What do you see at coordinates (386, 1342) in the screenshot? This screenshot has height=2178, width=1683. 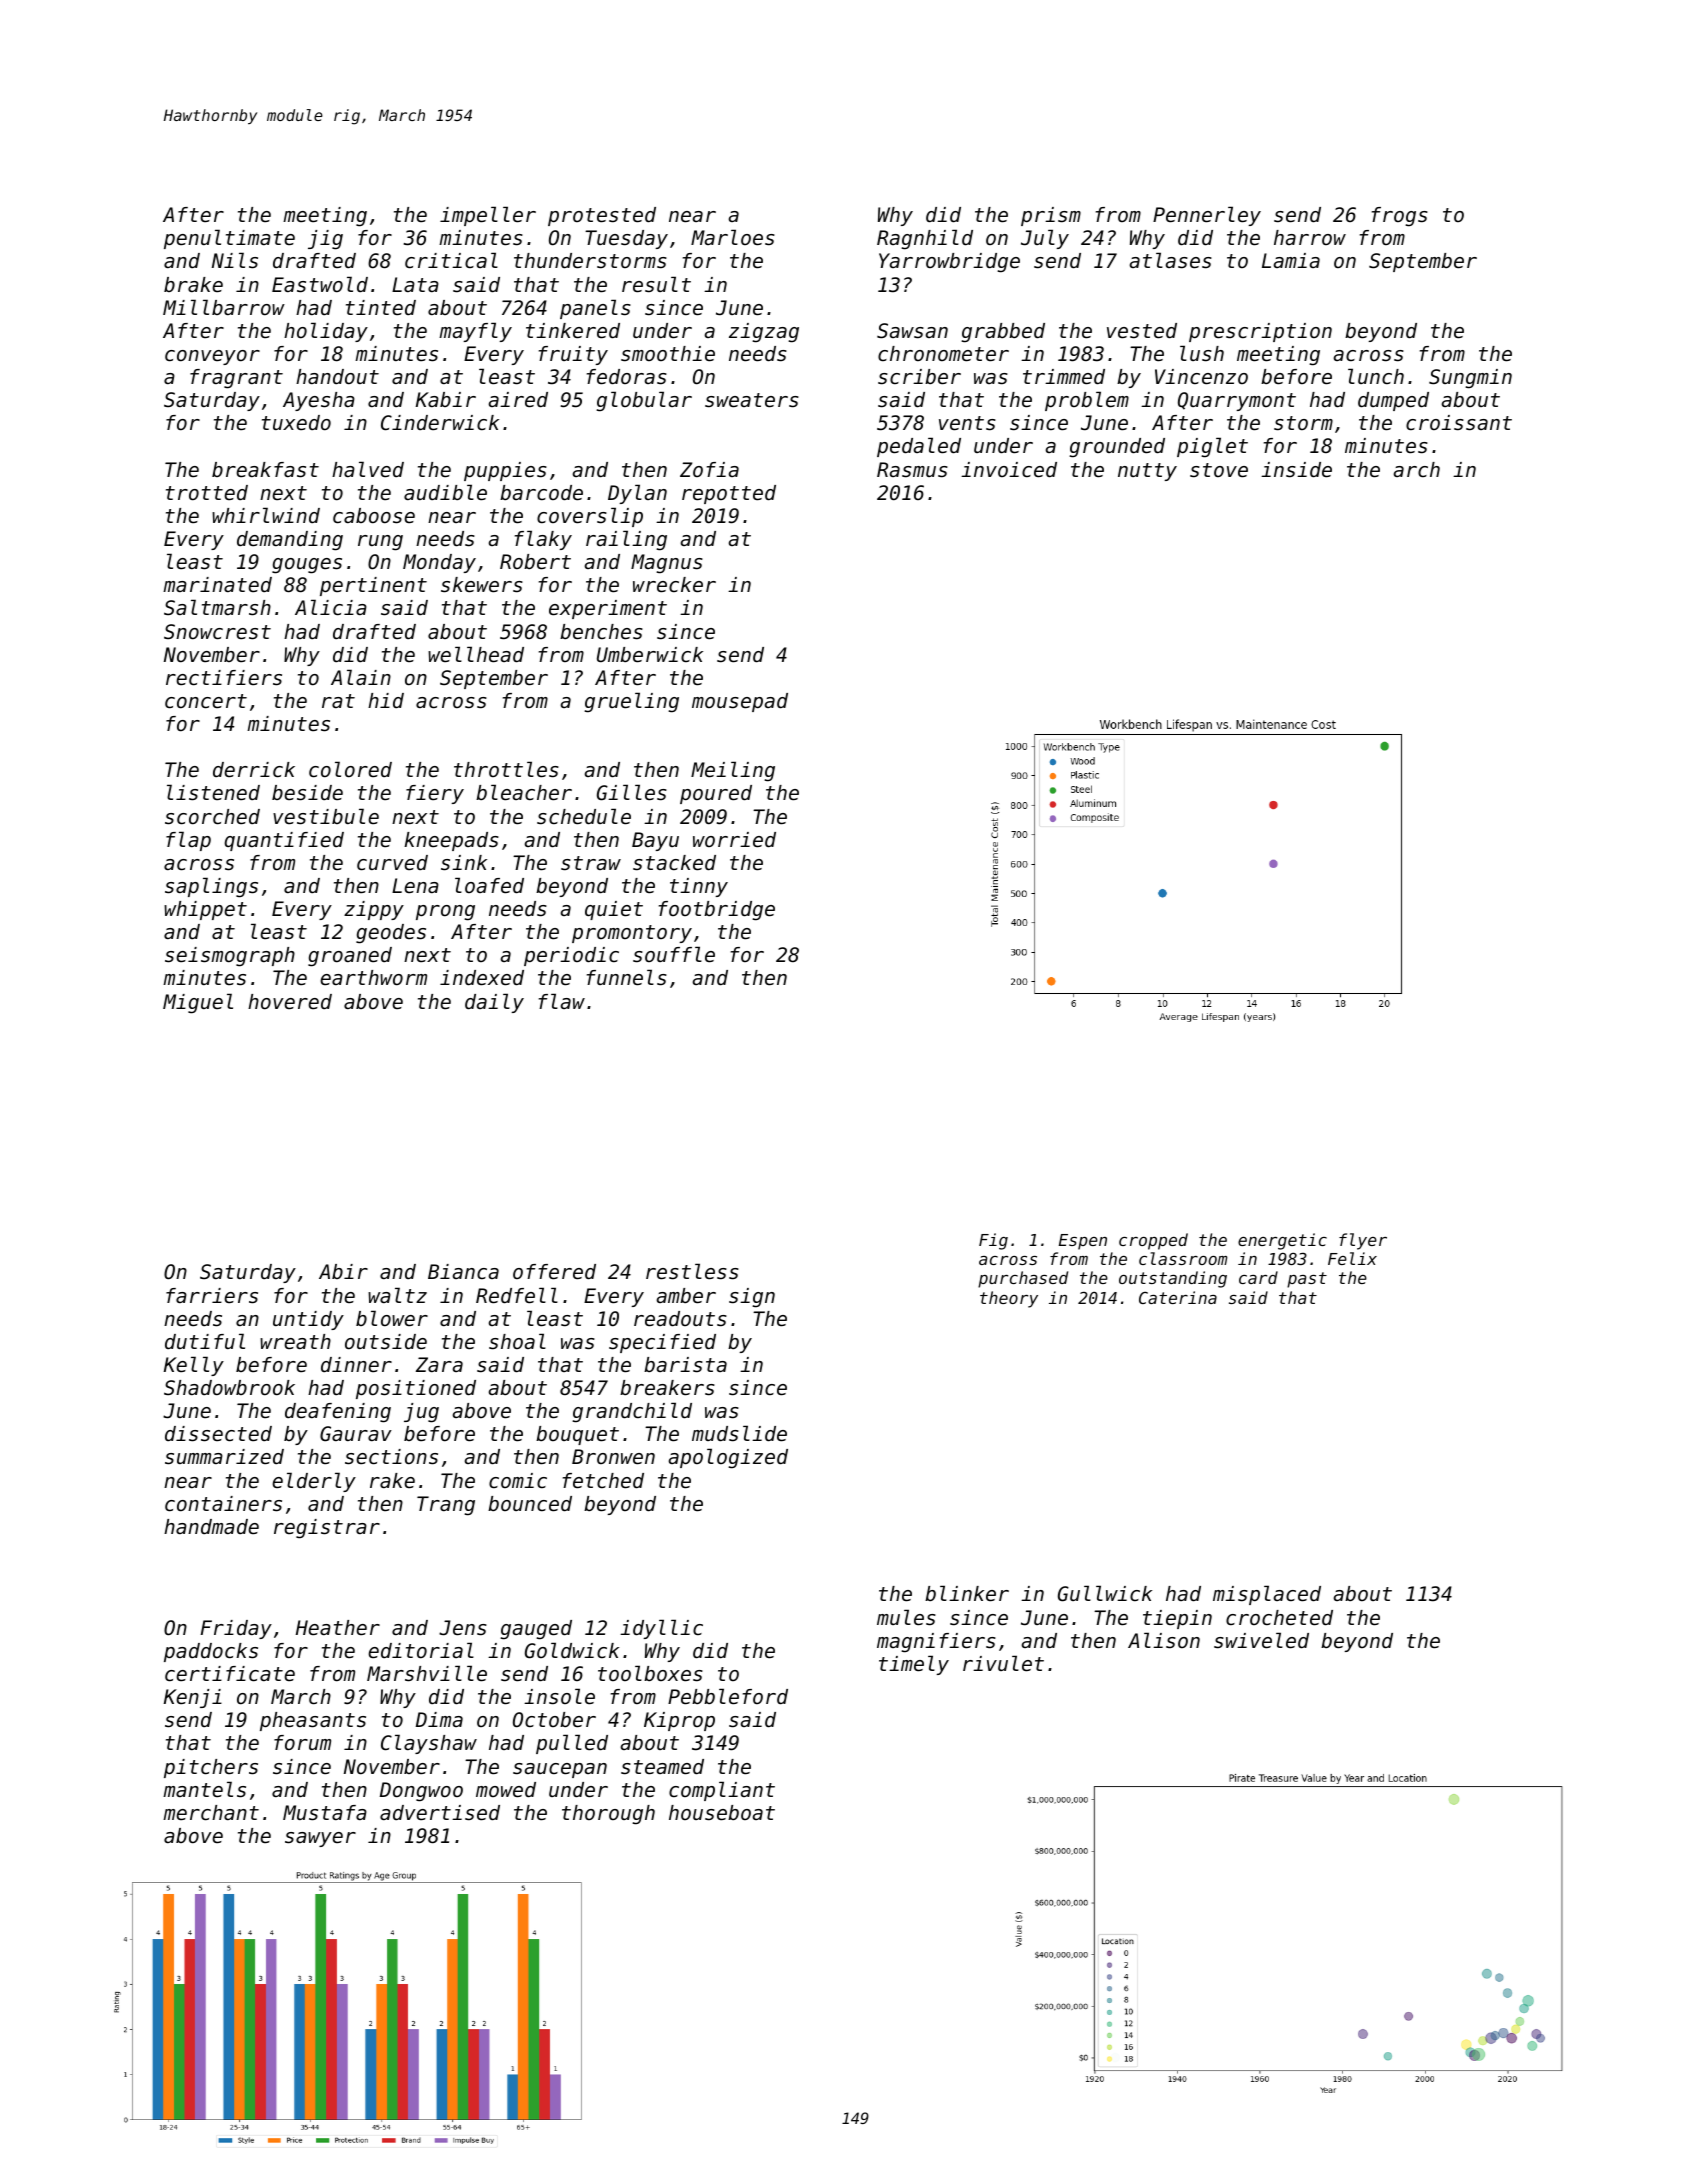 I see `outside` at bounding box center [386, 1342].
